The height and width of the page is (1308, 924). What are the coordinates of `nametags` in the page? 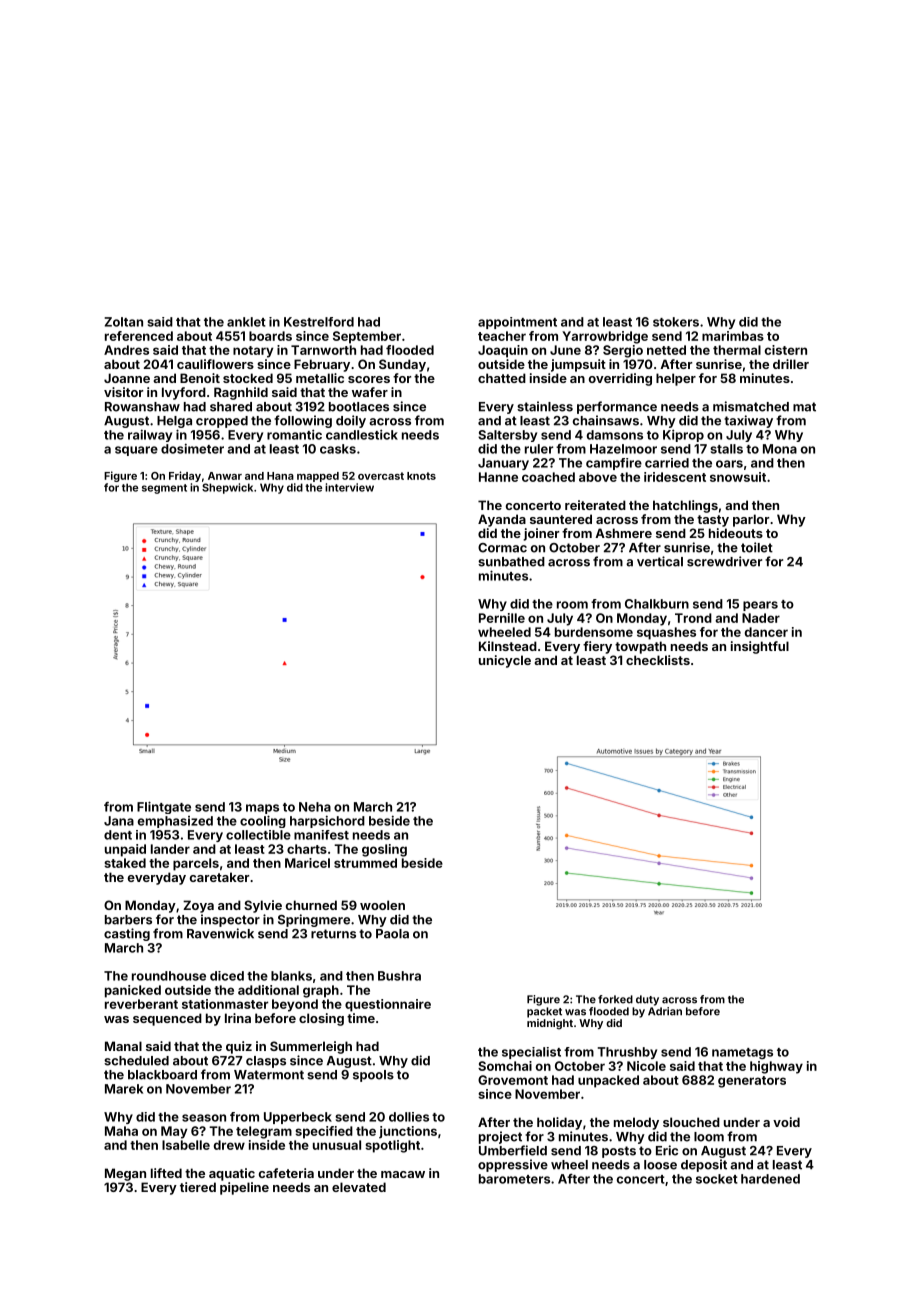 It's located at (742, 1053).
